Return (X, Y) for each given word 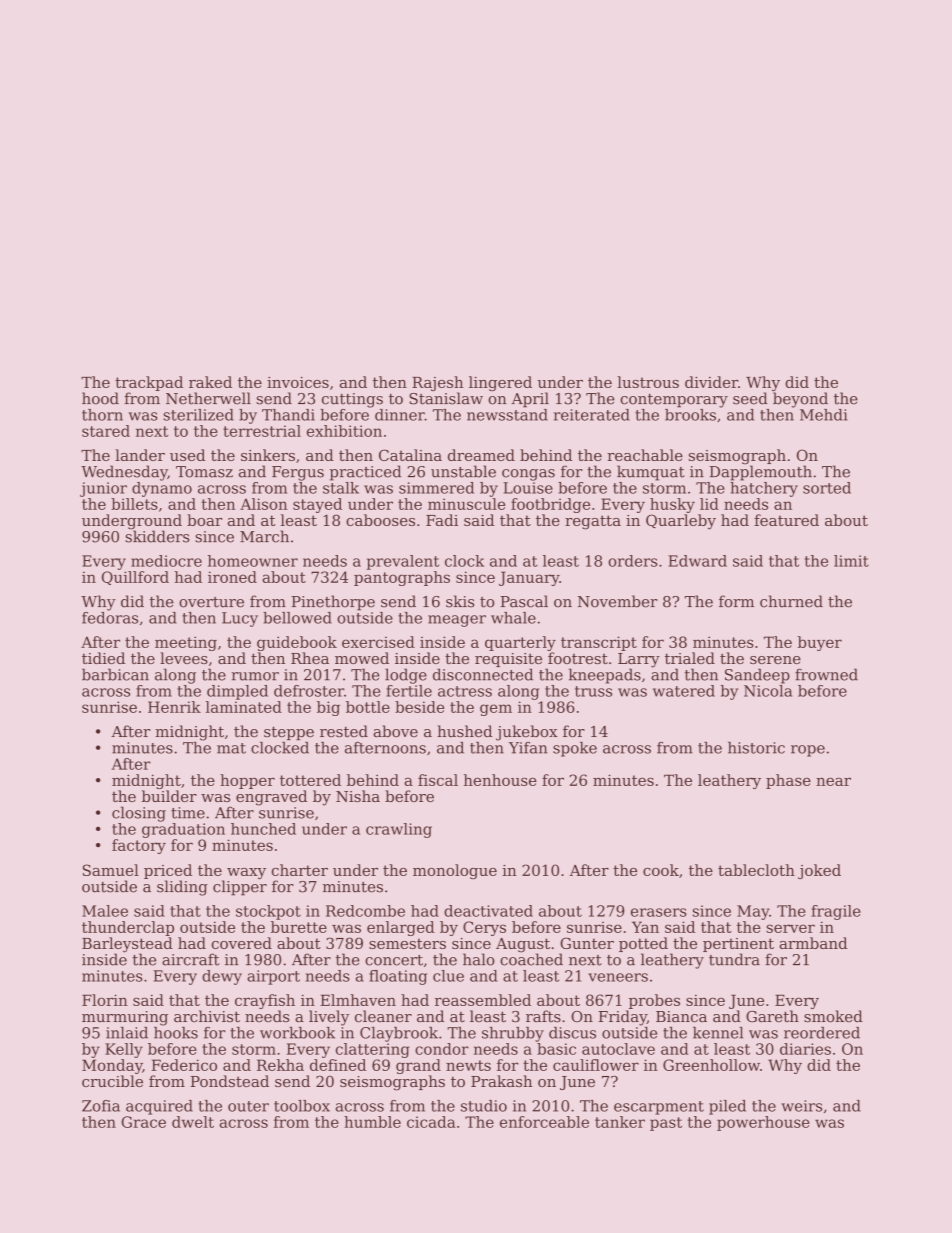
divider (711, 382)
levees (184, 658)
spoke (575, 749)
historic (756, 748)
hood (100, 398)
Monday (112, 1066)
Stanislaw (446, 398)
